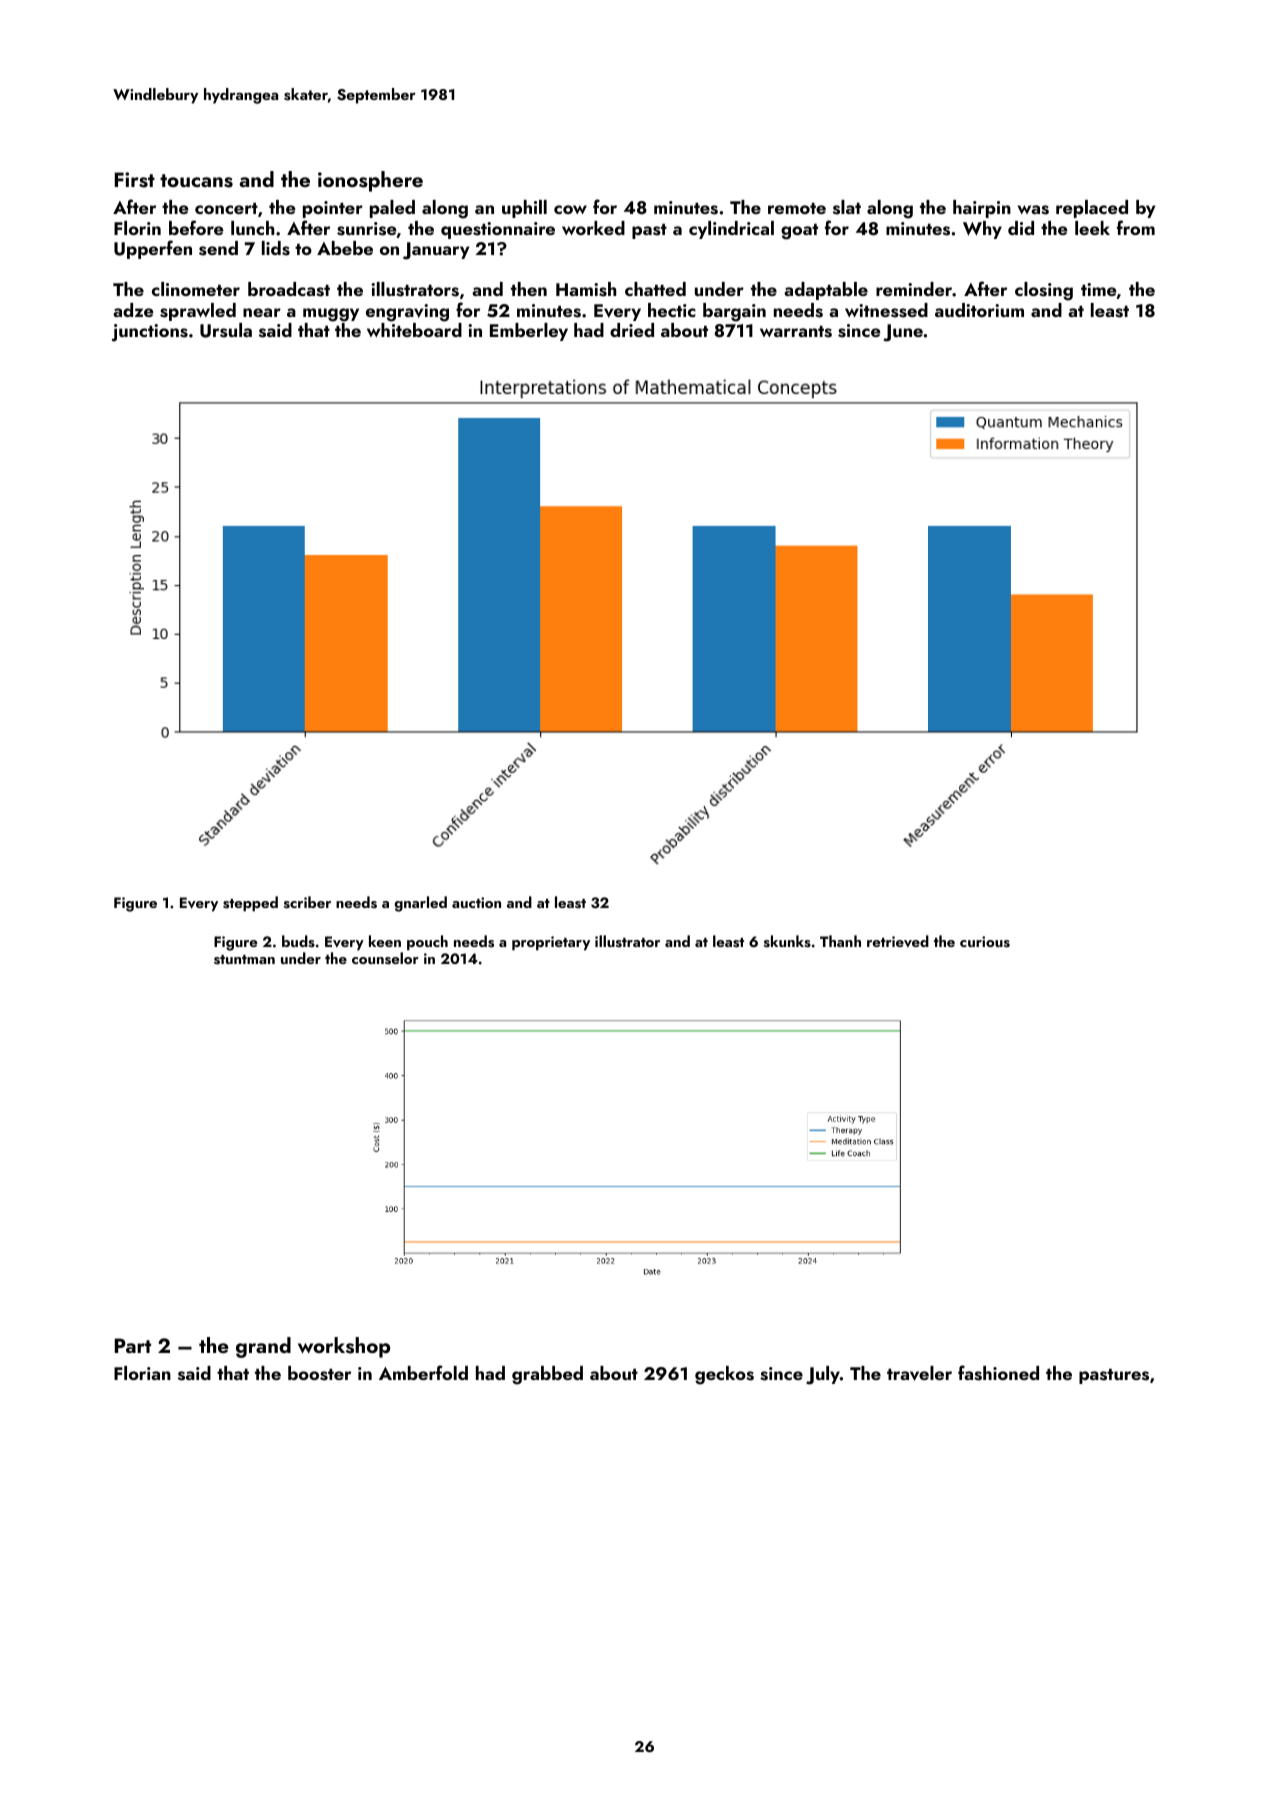 This screenshot has width=1269, height=1795. I want to click on closing, so click(1044, 291).
